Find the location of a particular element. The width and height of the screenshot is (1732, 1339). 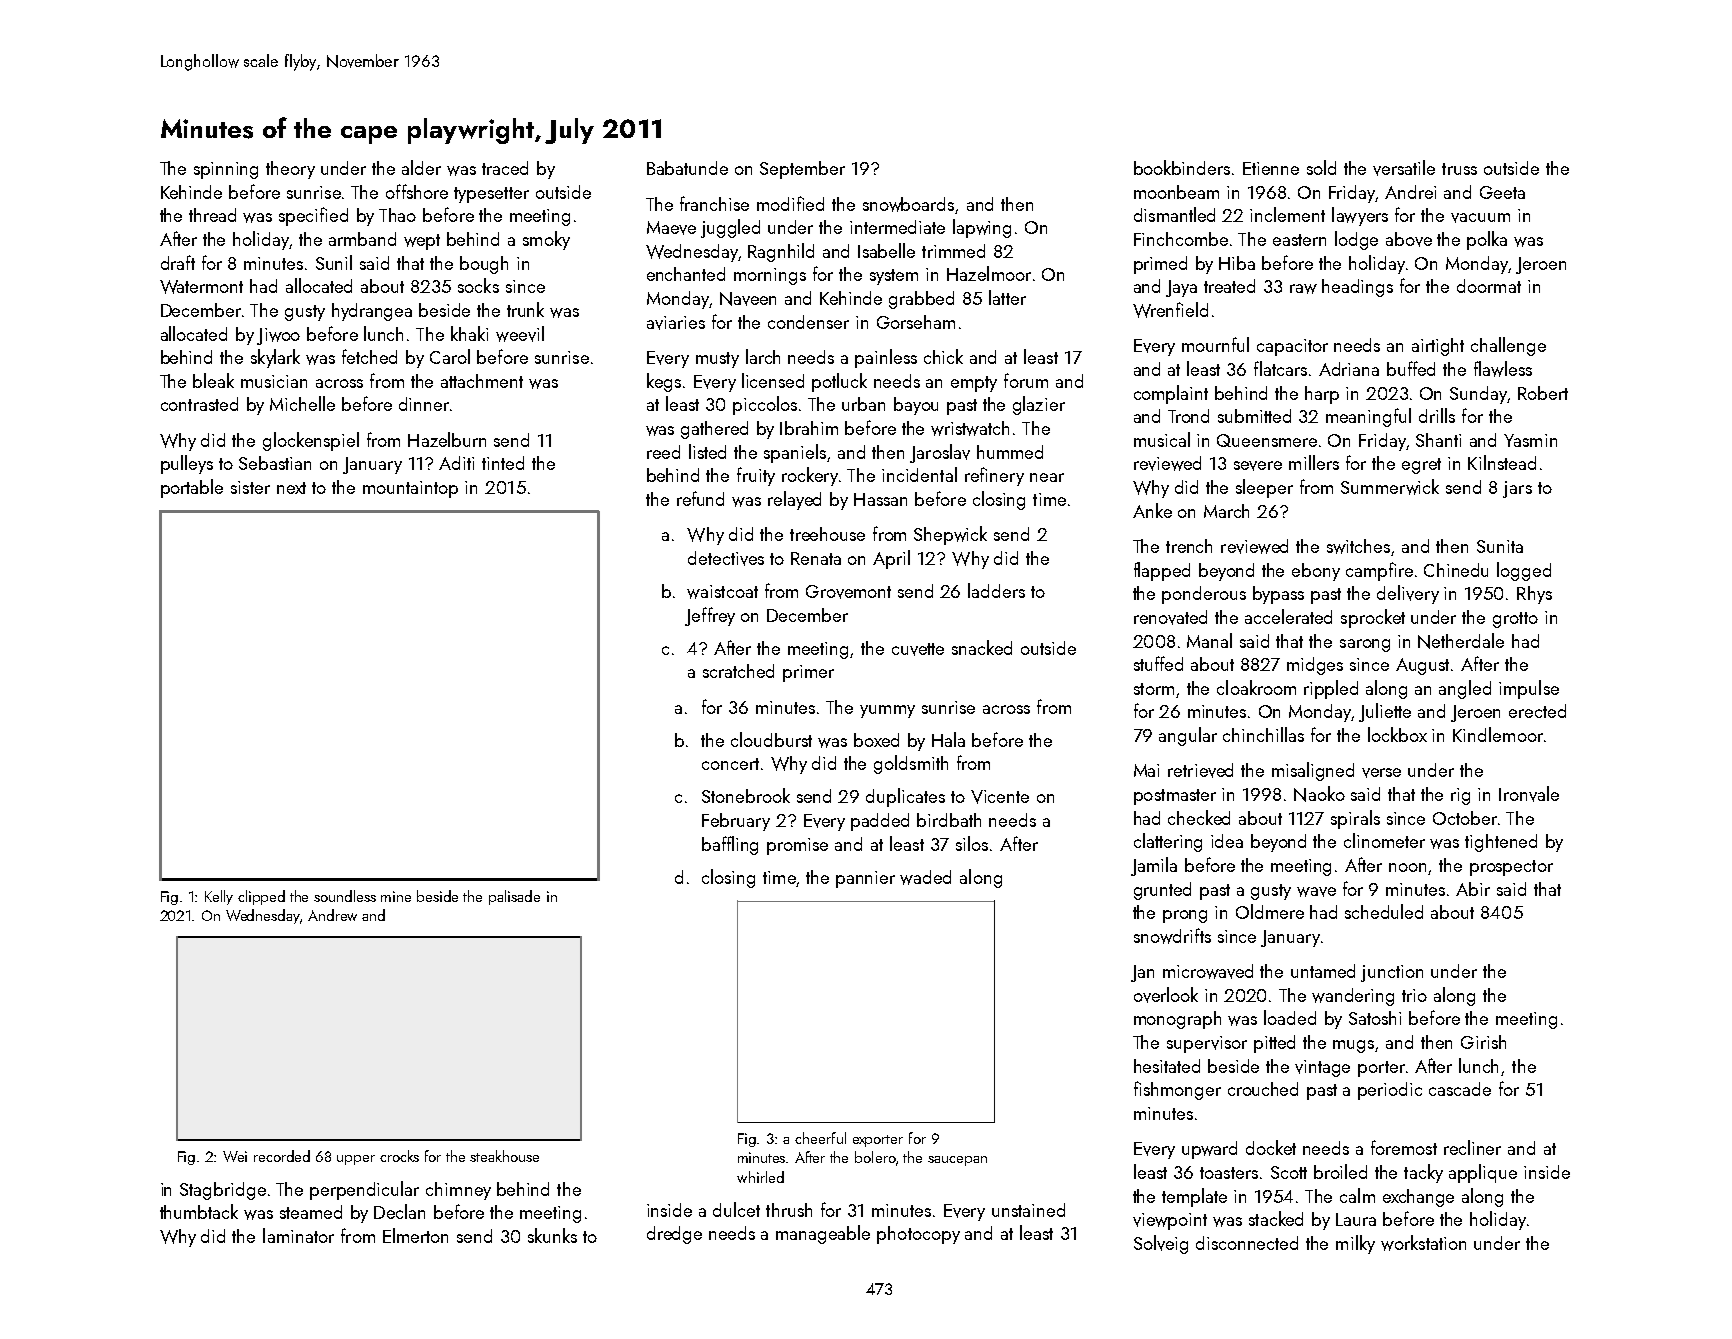

milky is located at coordinates (1355, 1244).
